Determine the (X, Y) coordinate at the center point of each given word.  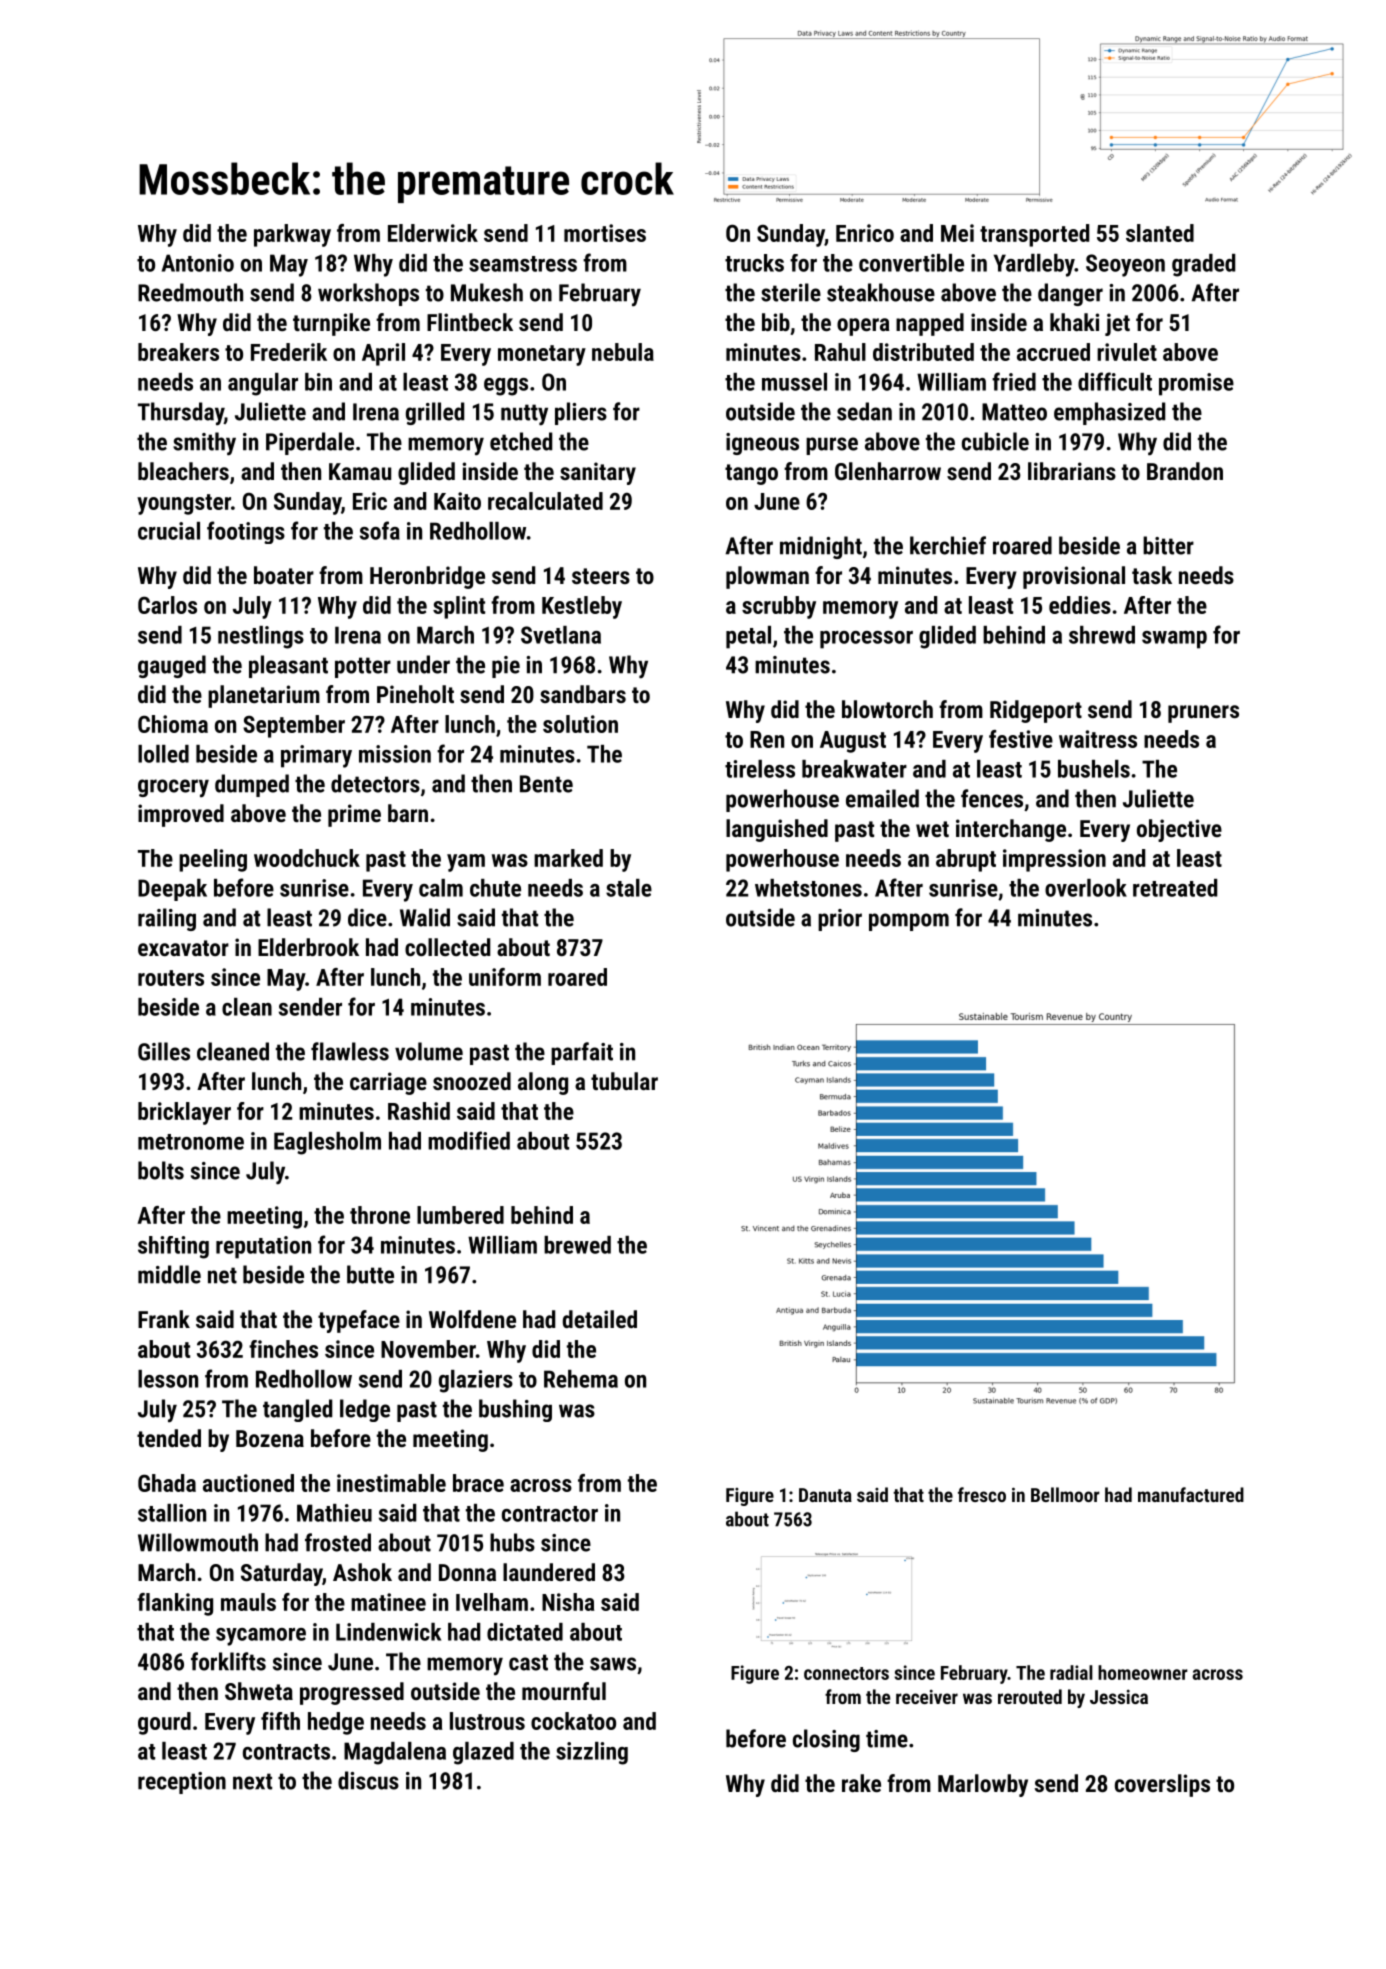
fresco (982, 1494)
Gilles (164, 1051)
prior (840, 920)
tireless (760, 769)
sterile (791, 292)
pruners (1203, 714)
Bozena (270, 1438)
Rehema (581, 1379)
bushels (1094, 769)
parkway (292, 235)
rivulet (1127, 352)
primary (316, 756)
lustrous (487, 1721)
